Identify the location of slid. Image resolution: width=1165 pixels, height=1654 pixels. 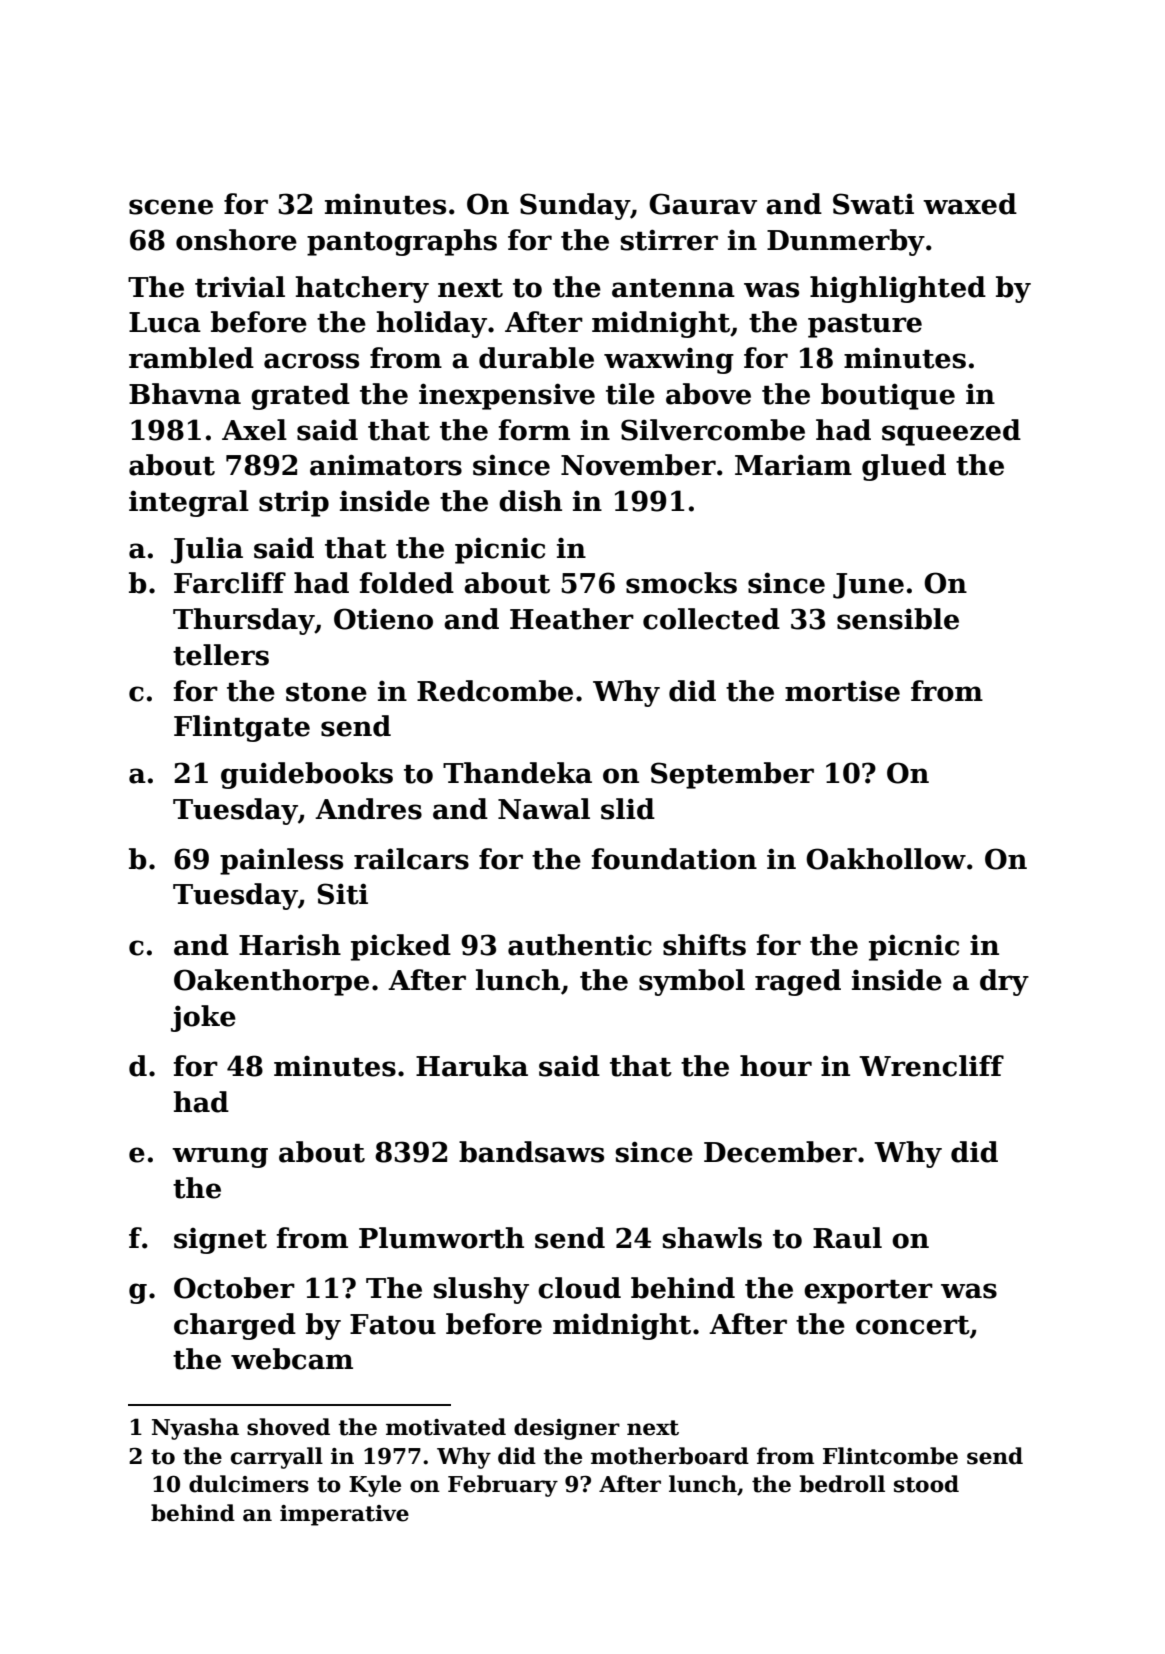
(628, 809).
